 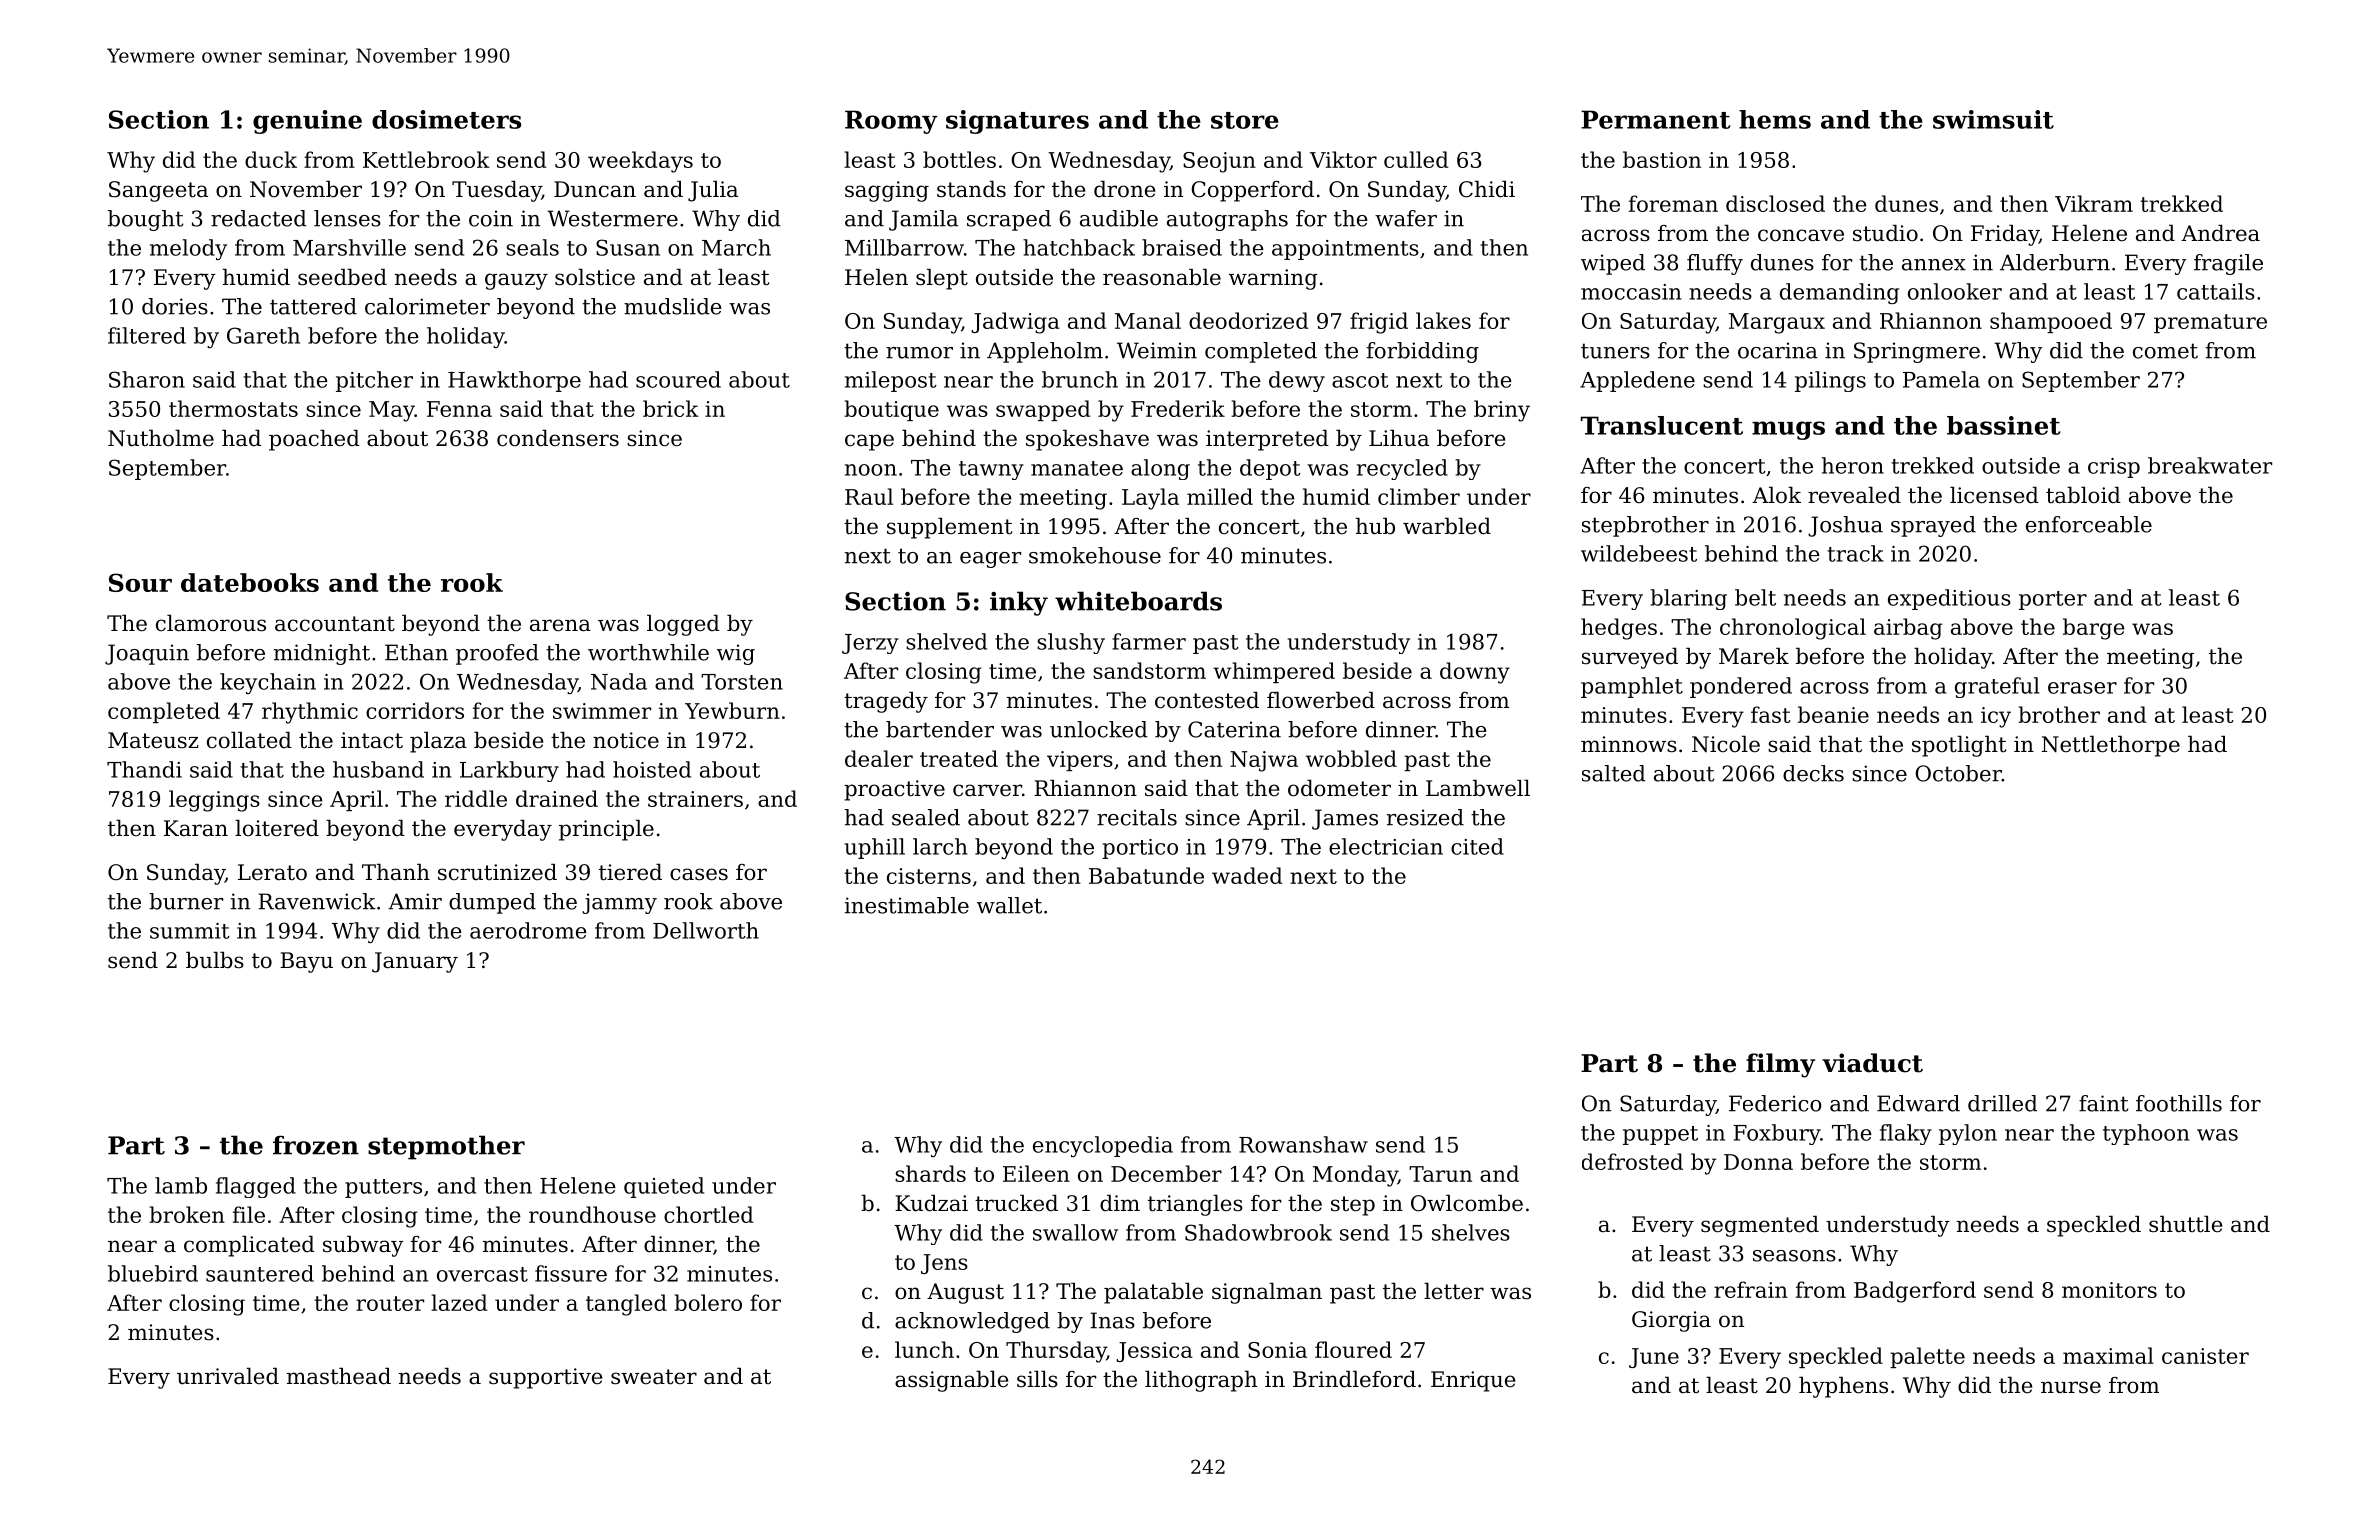 I want to click on masthead, so click(x=339, y=1376).
